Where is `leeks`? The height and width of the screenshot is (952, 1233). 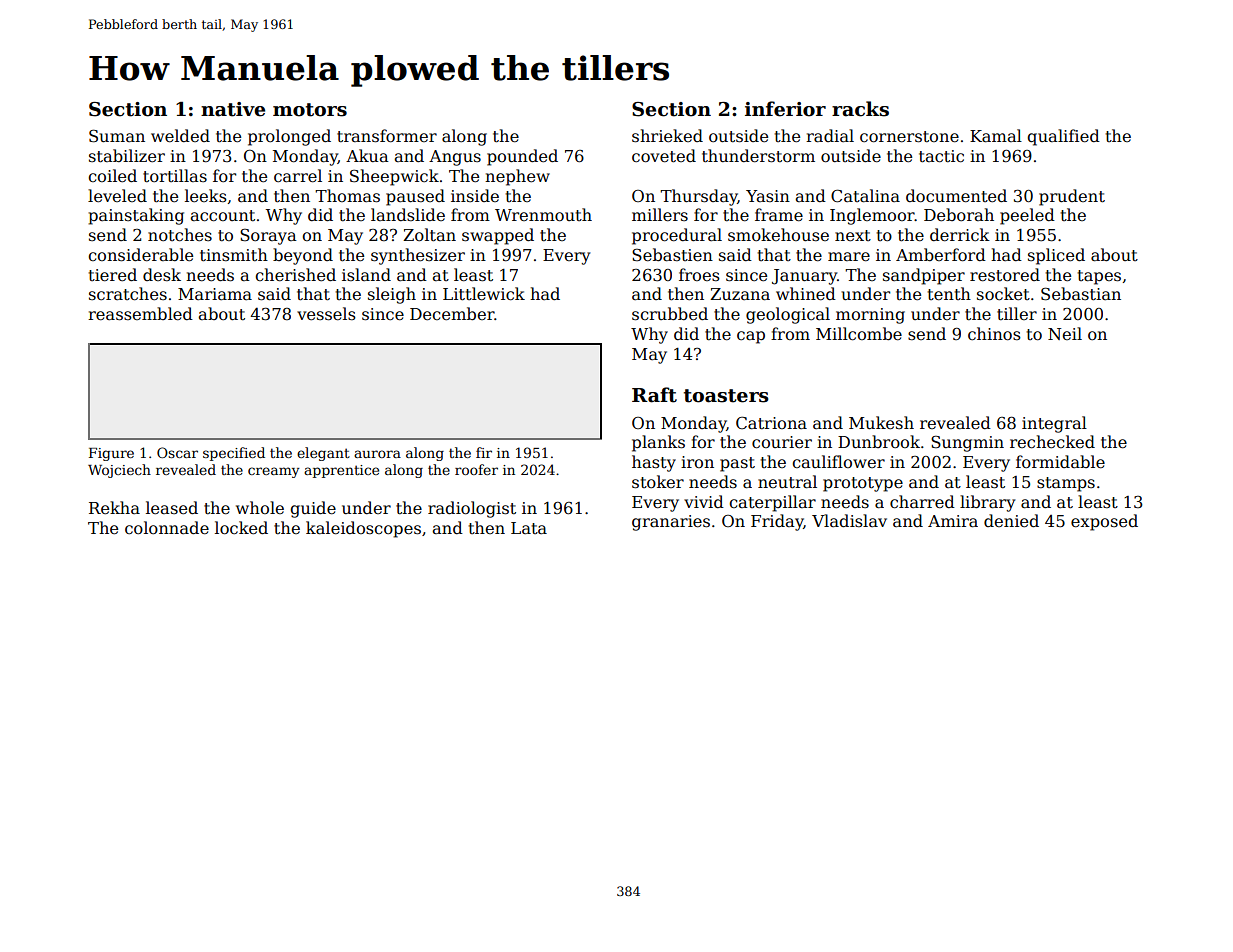
leeks is located at coordinates (206, 196).
